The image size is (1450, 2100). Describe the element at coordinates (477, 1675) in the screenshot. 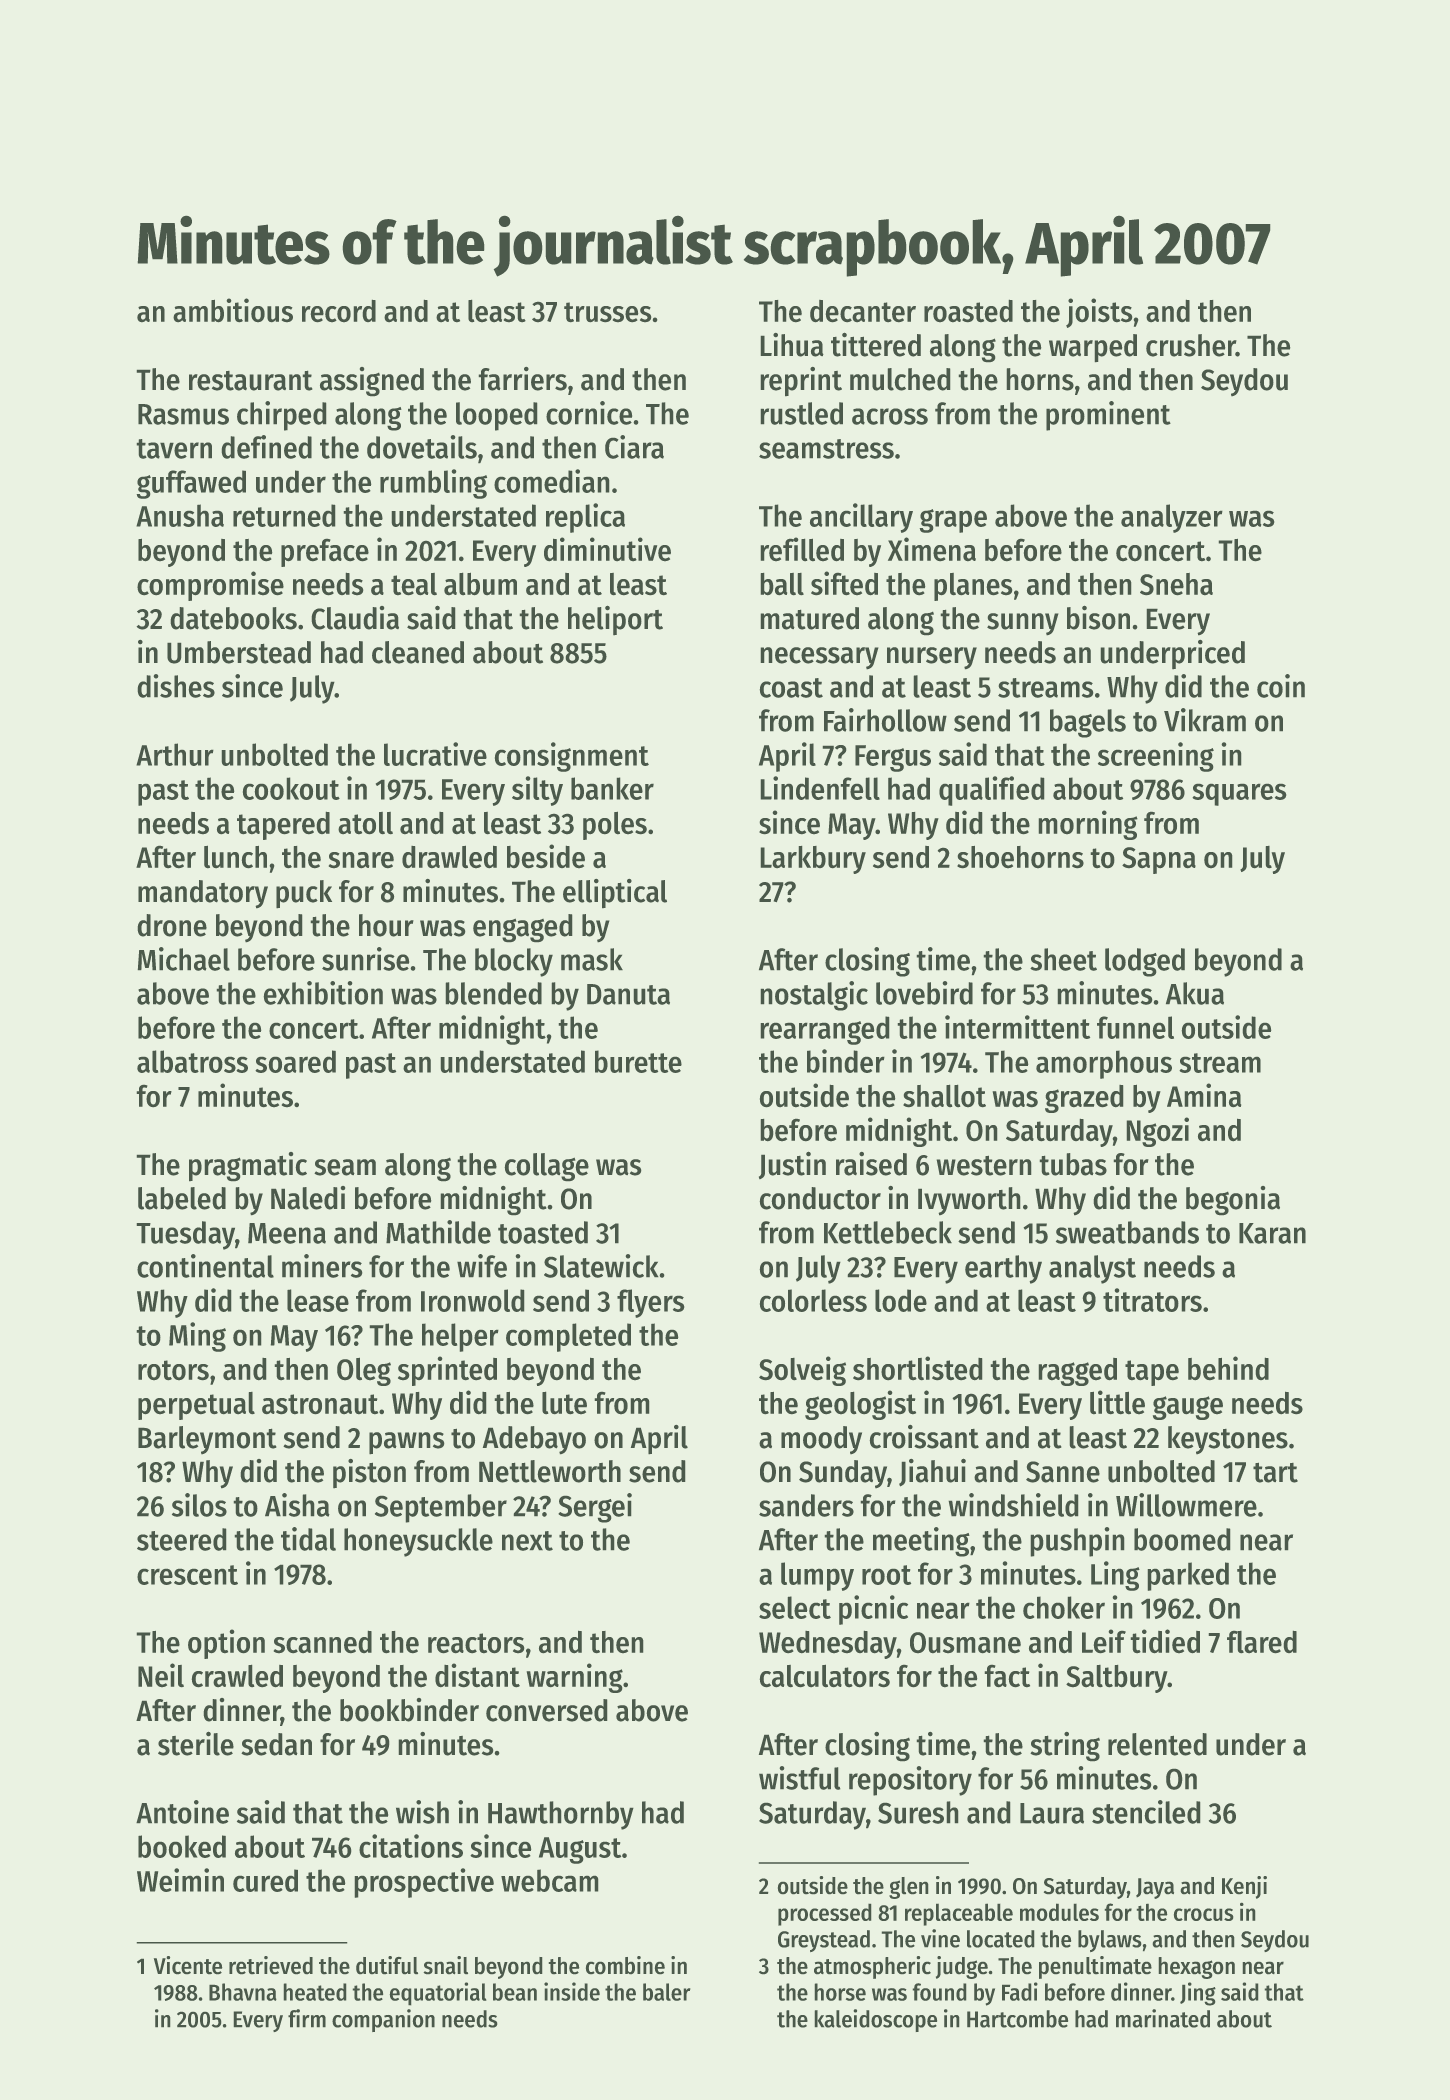

I see `distant` at that location.
